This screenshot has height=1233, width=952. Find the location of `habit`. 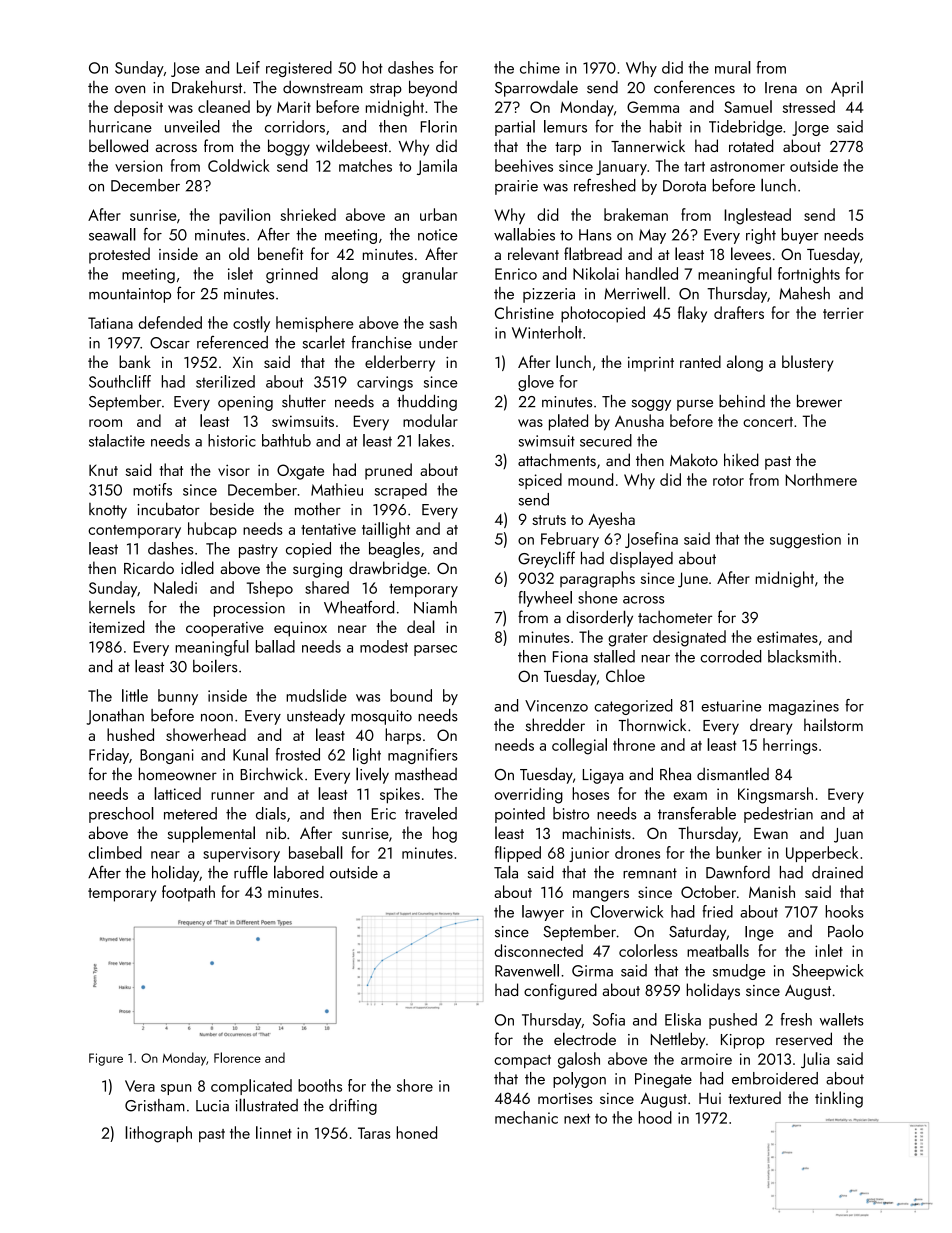

habit is located at coordinates (666, 126).
